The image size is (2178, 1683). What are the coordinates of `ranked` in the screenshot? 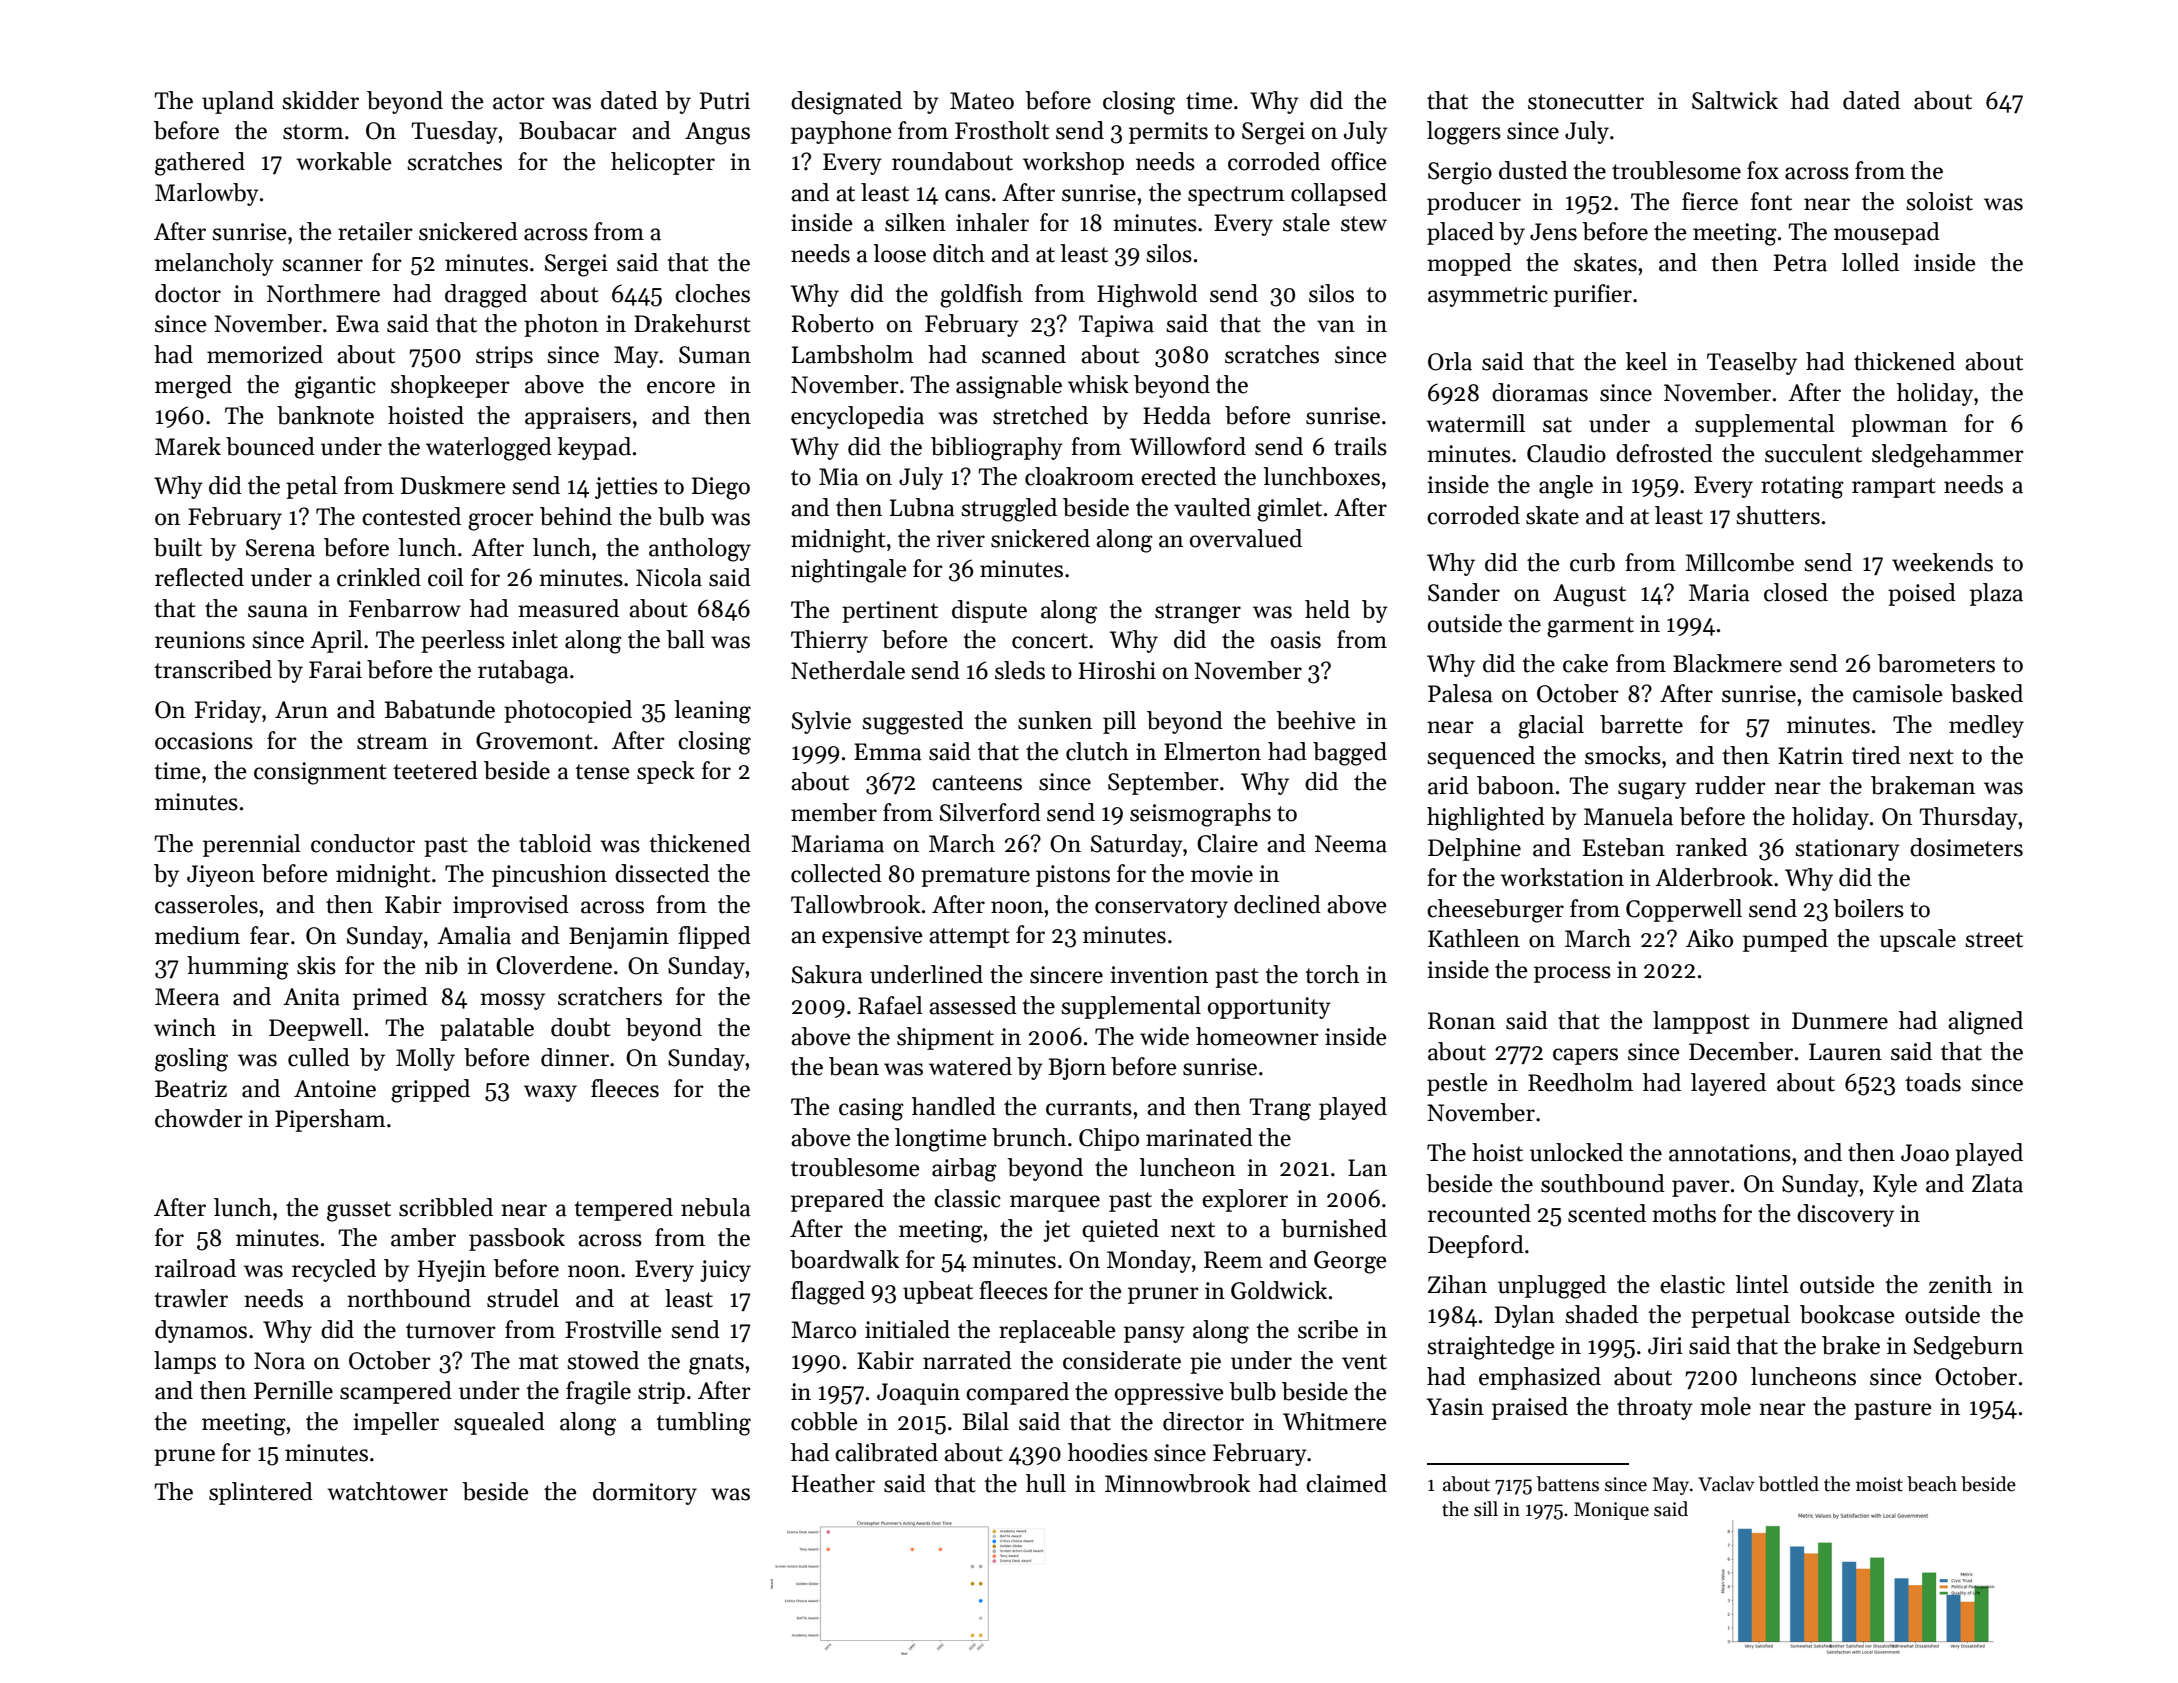 It's located at (1712, 847).
